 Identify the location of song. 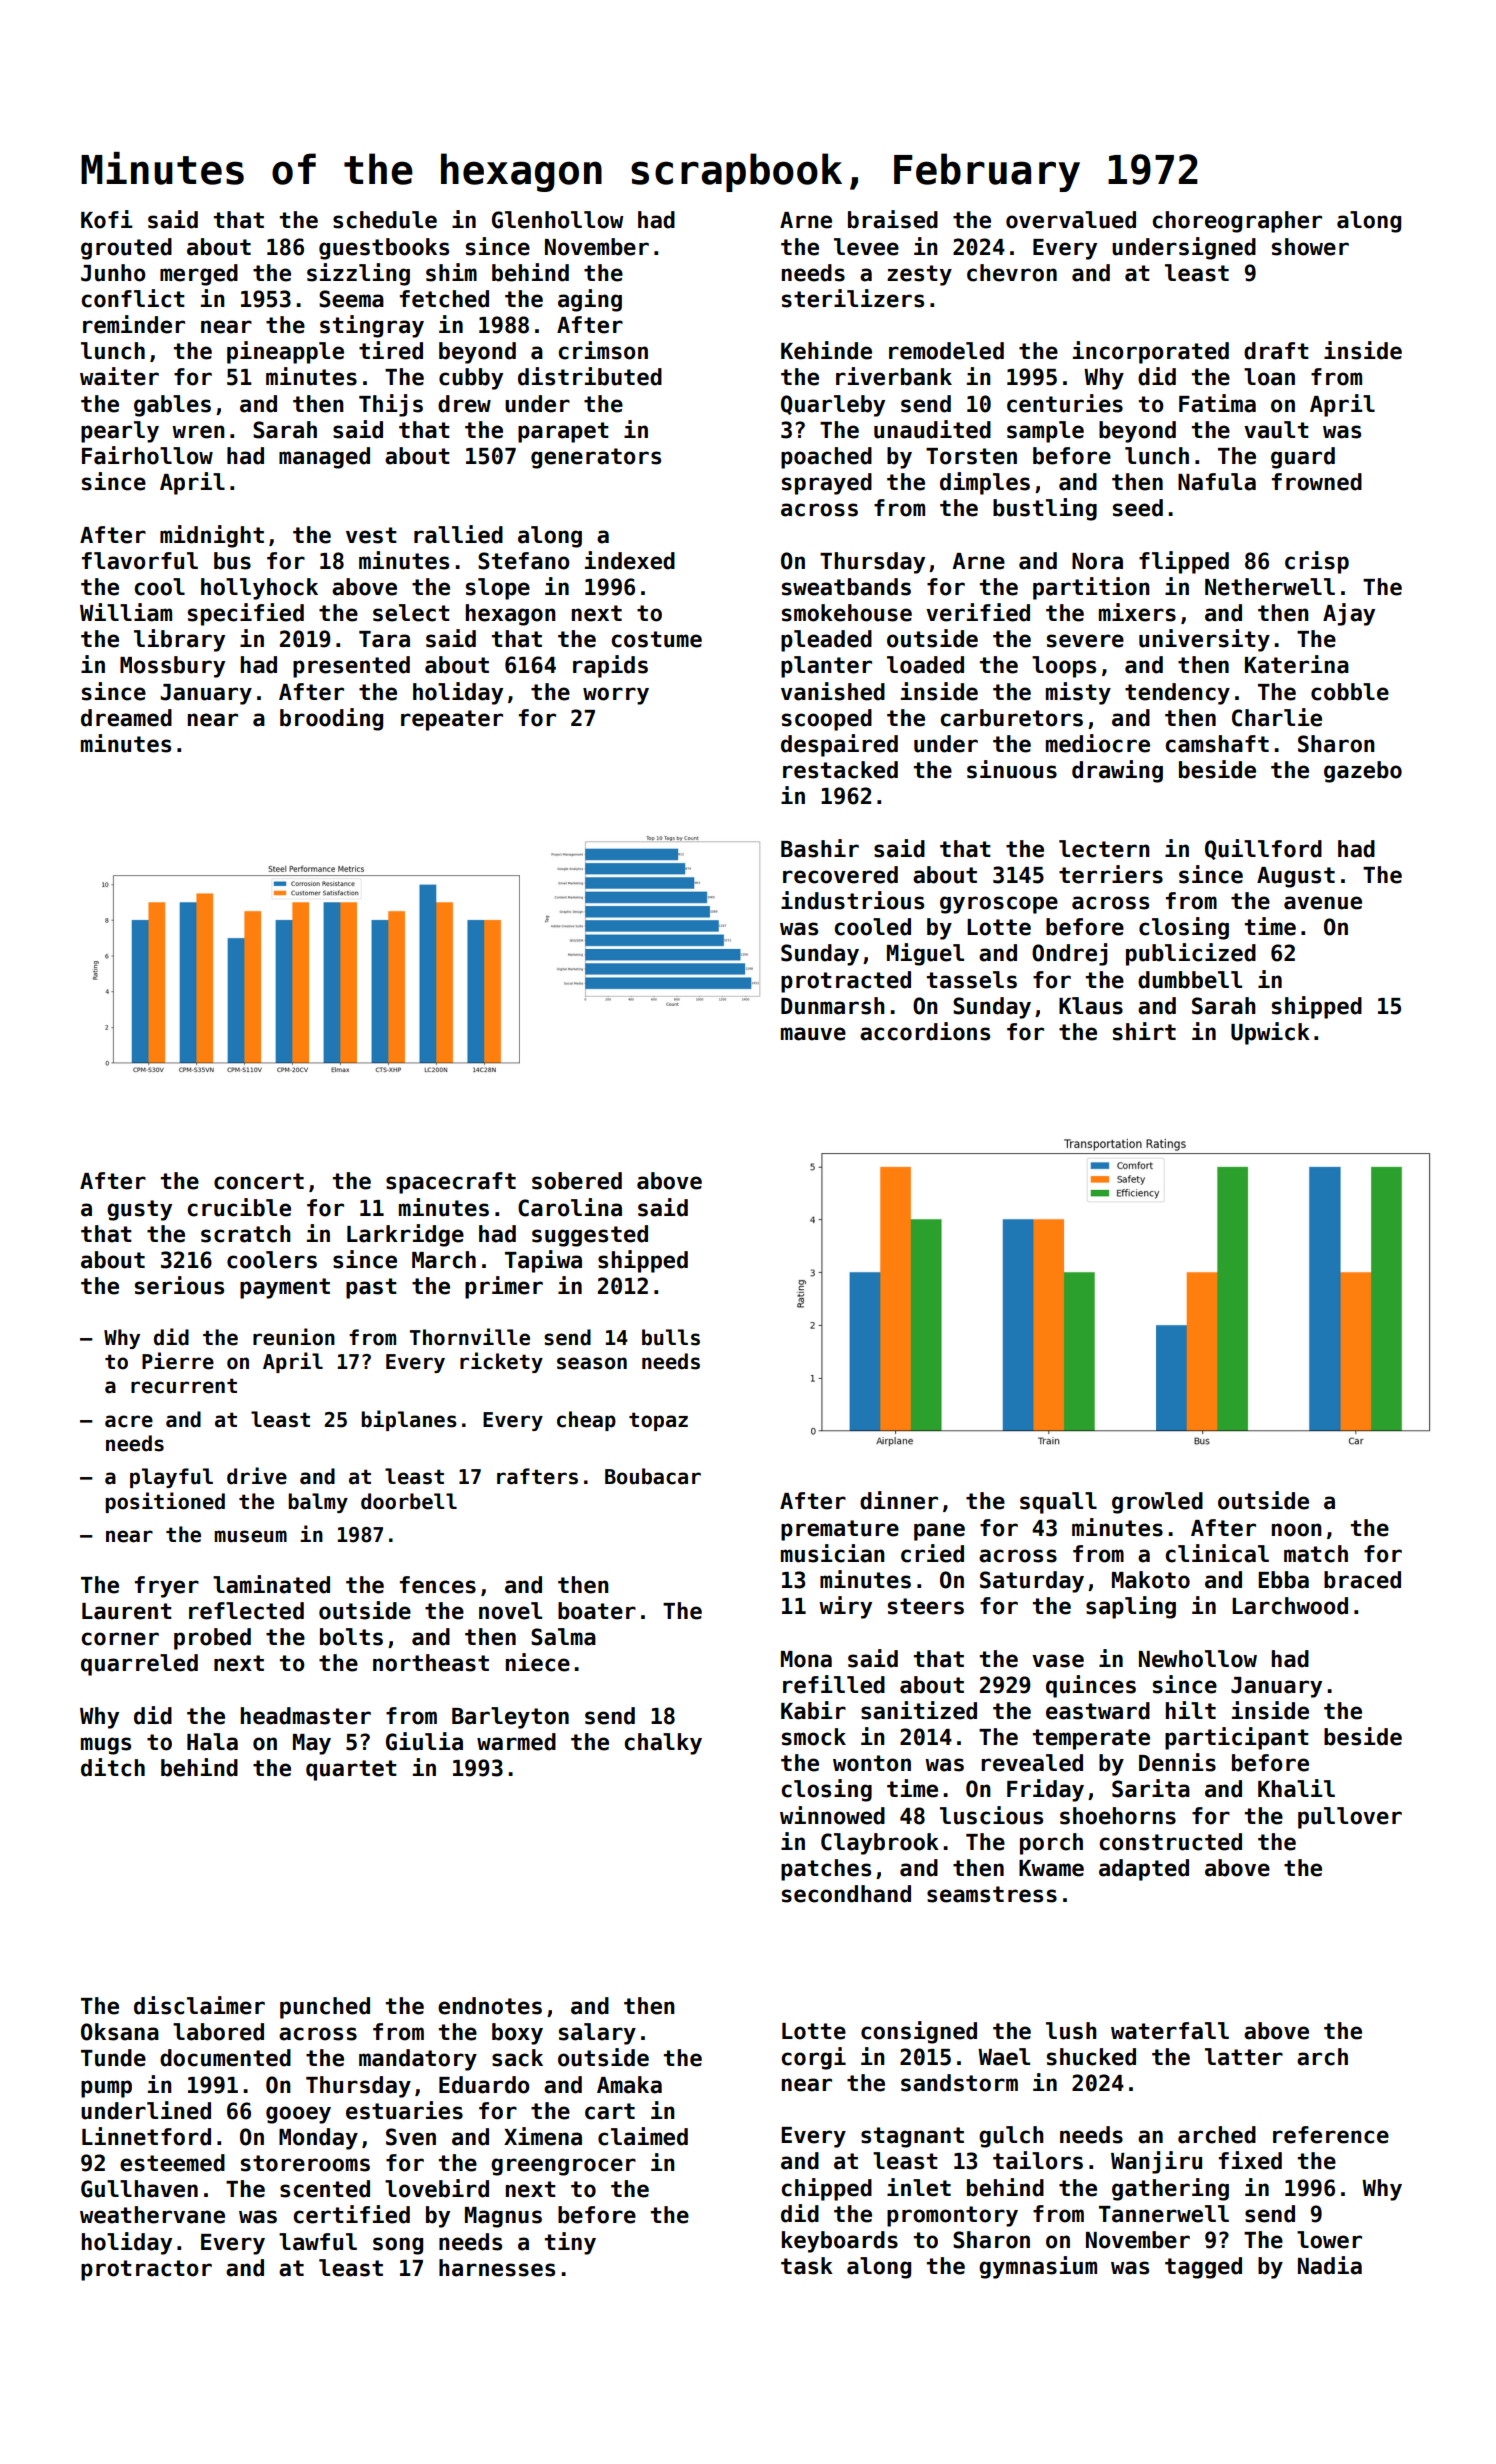
(398, 2246).
